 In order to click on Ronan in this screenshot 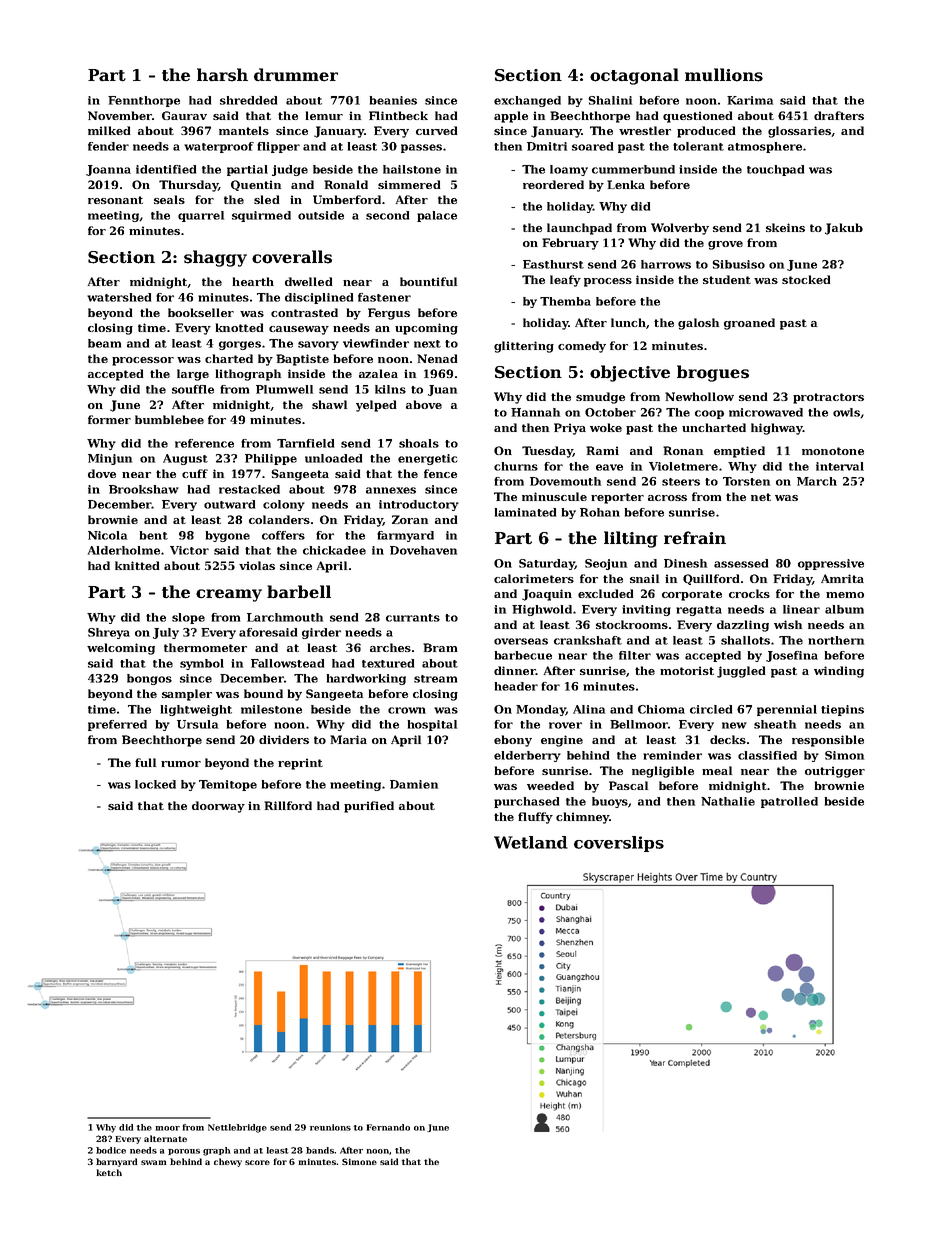, I will do `click(683, 450)`.
